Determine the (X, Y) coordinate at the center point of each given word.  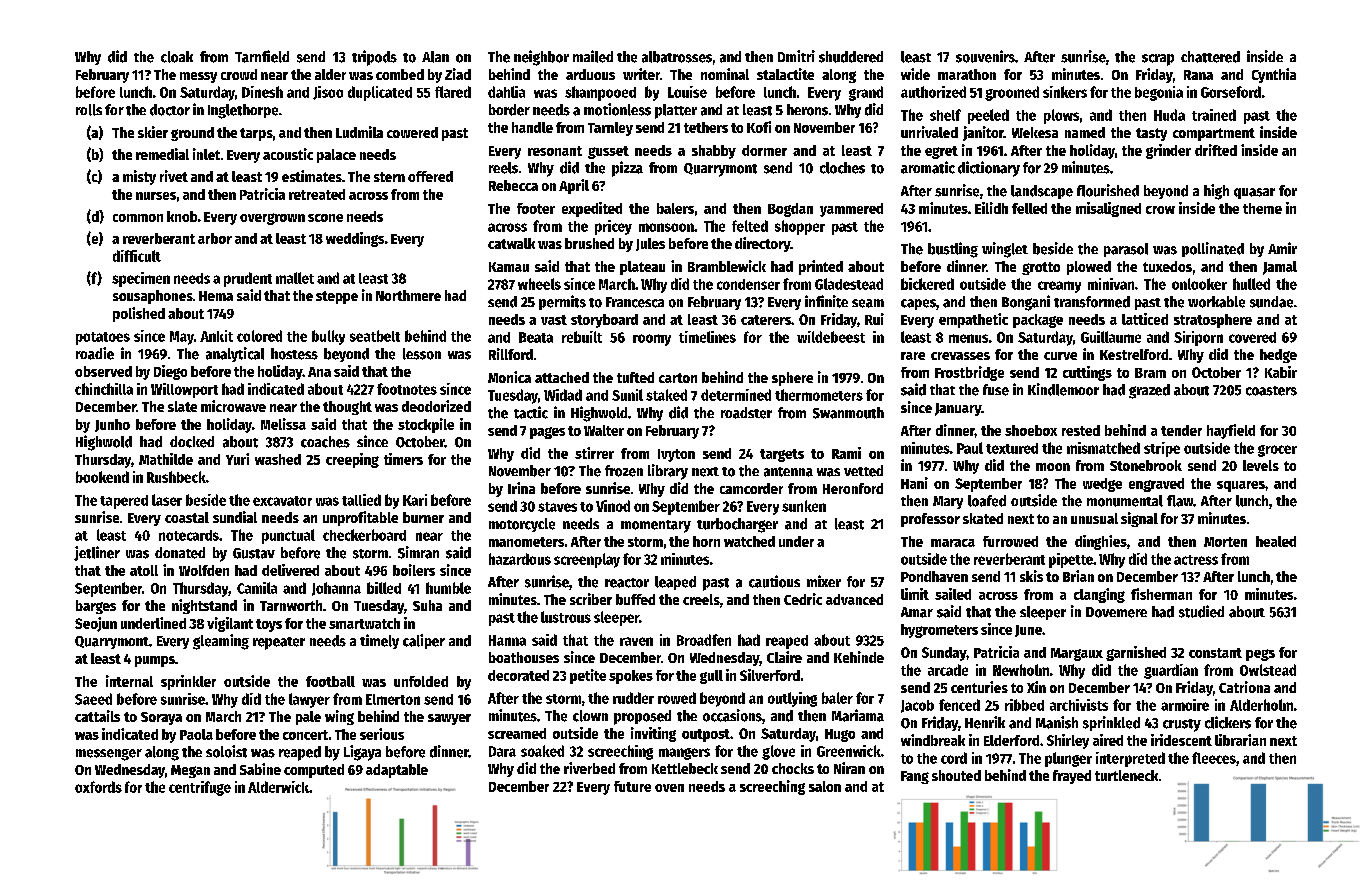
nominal (725, 74)
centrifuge (200, 788)
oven (669, 788)
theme (1262, 208)
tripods (374, 58)
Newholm (1021, 670)
